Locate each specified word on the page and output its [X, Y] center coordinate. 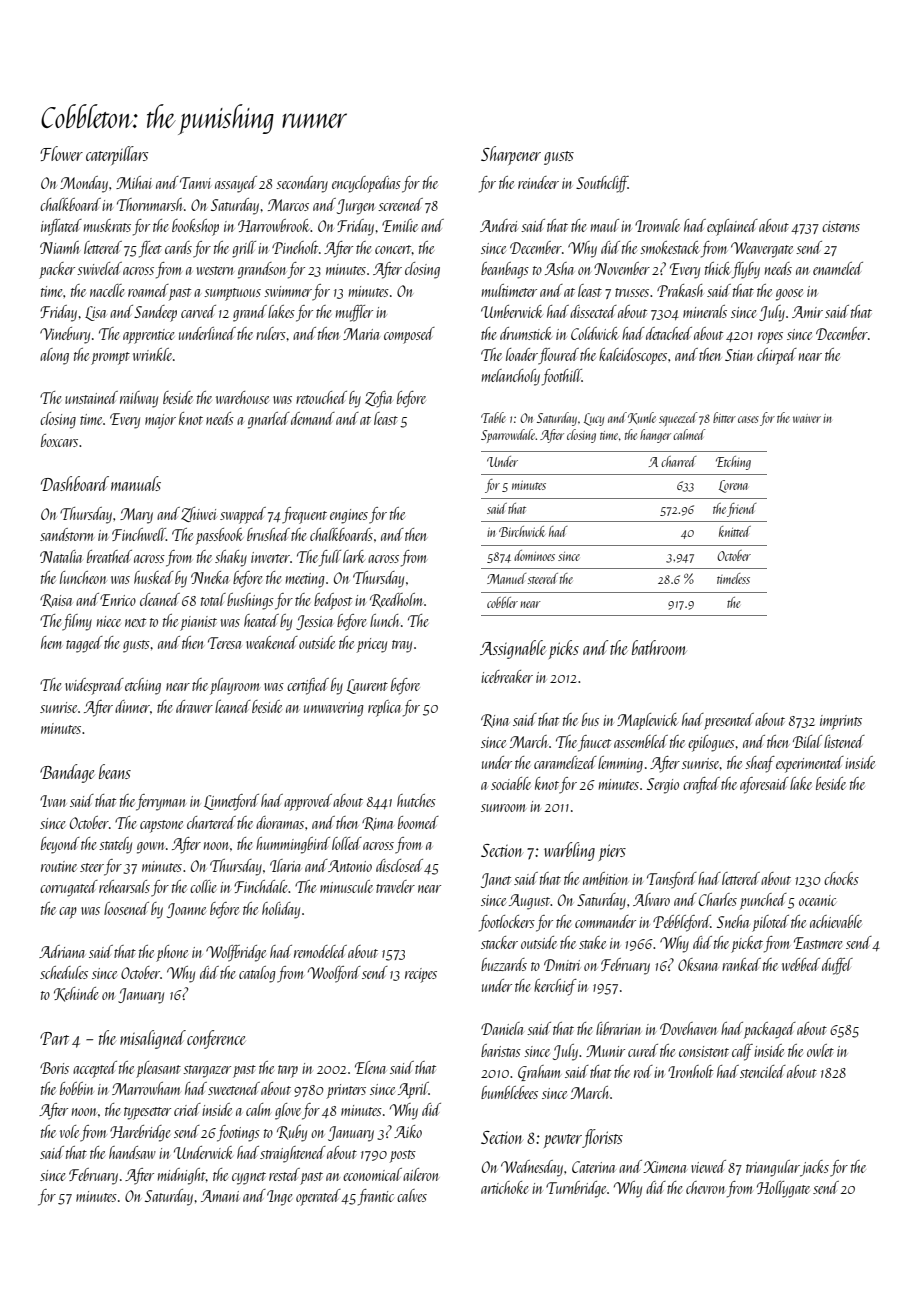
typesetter [147, 1113]
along [54, 356]
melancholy [511, 377]
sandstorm [67, 534]
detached [669, 333]
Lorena [733, 486]
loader [522, 354]
